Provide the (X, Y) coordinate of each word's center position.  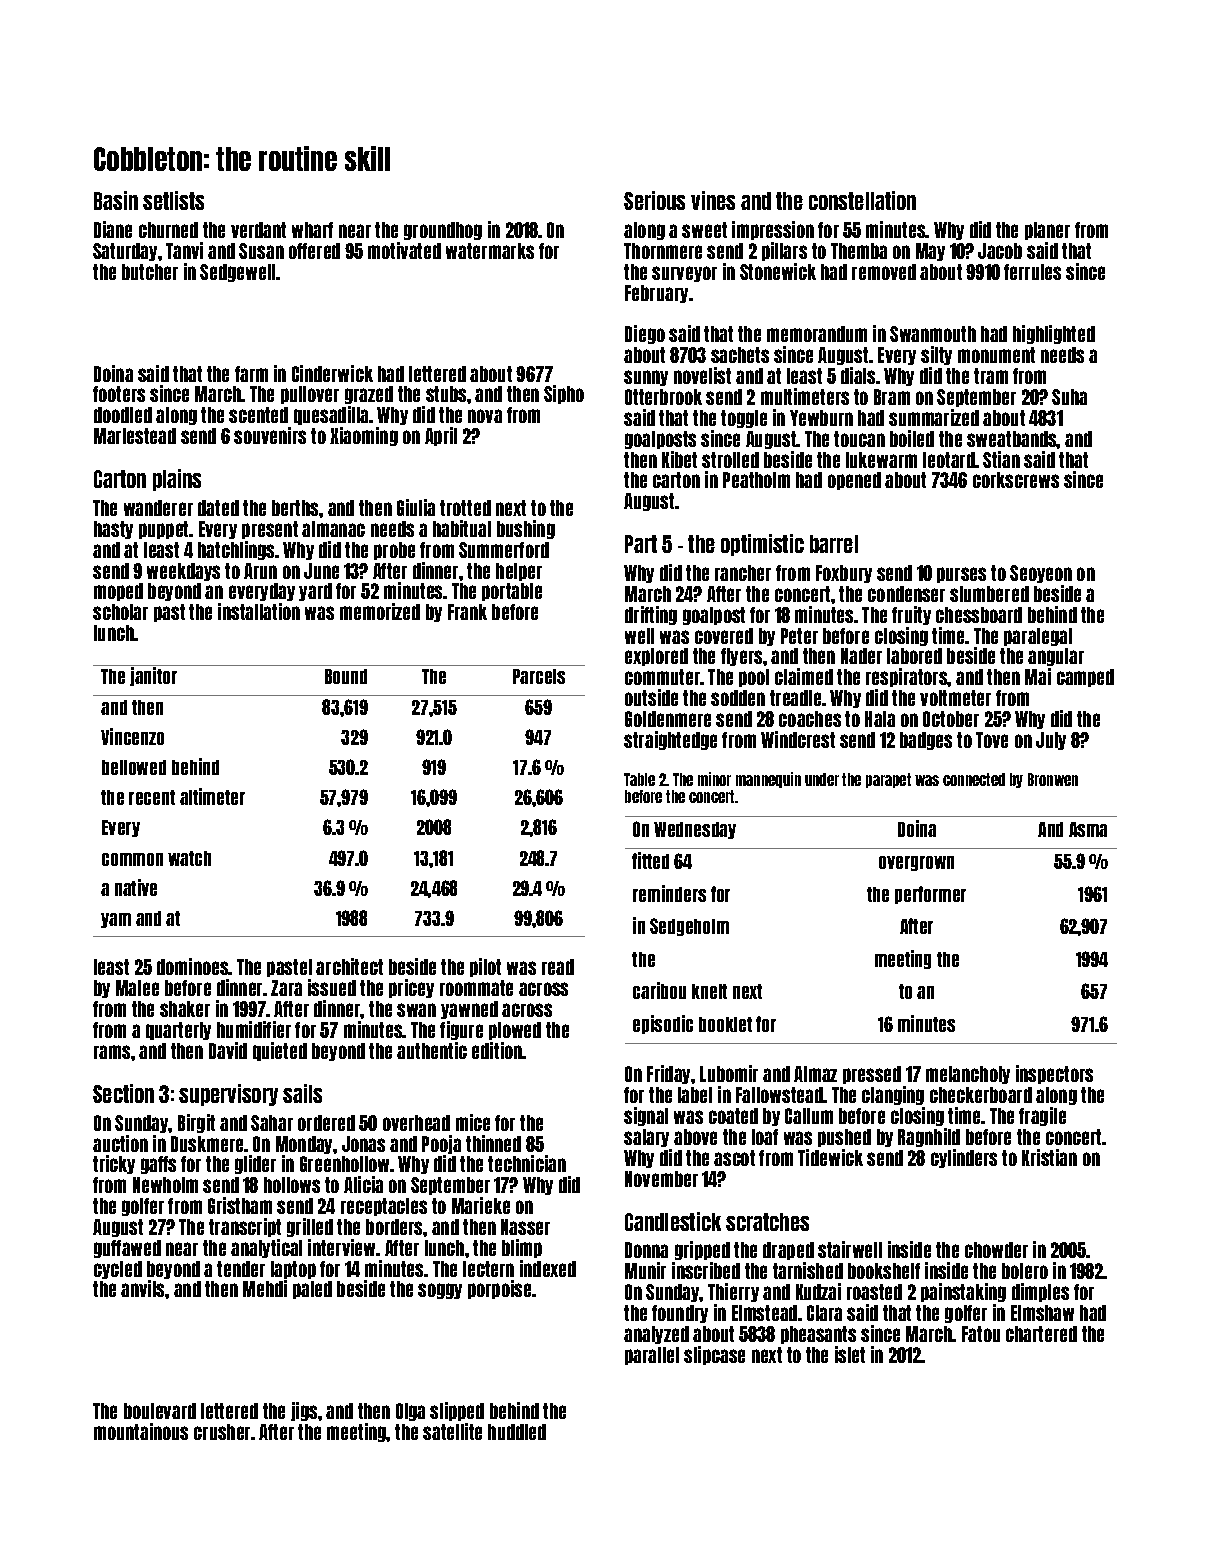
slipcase (714, 1355)
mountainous (141, 1431)
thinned (493, 1143)
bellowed (134, 767)
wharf (312, 230)
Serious (654, 200)
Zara (286, 988)
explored (656, 657)
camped (1085, 678)
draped (788, 1251)
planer (1047, 231)
